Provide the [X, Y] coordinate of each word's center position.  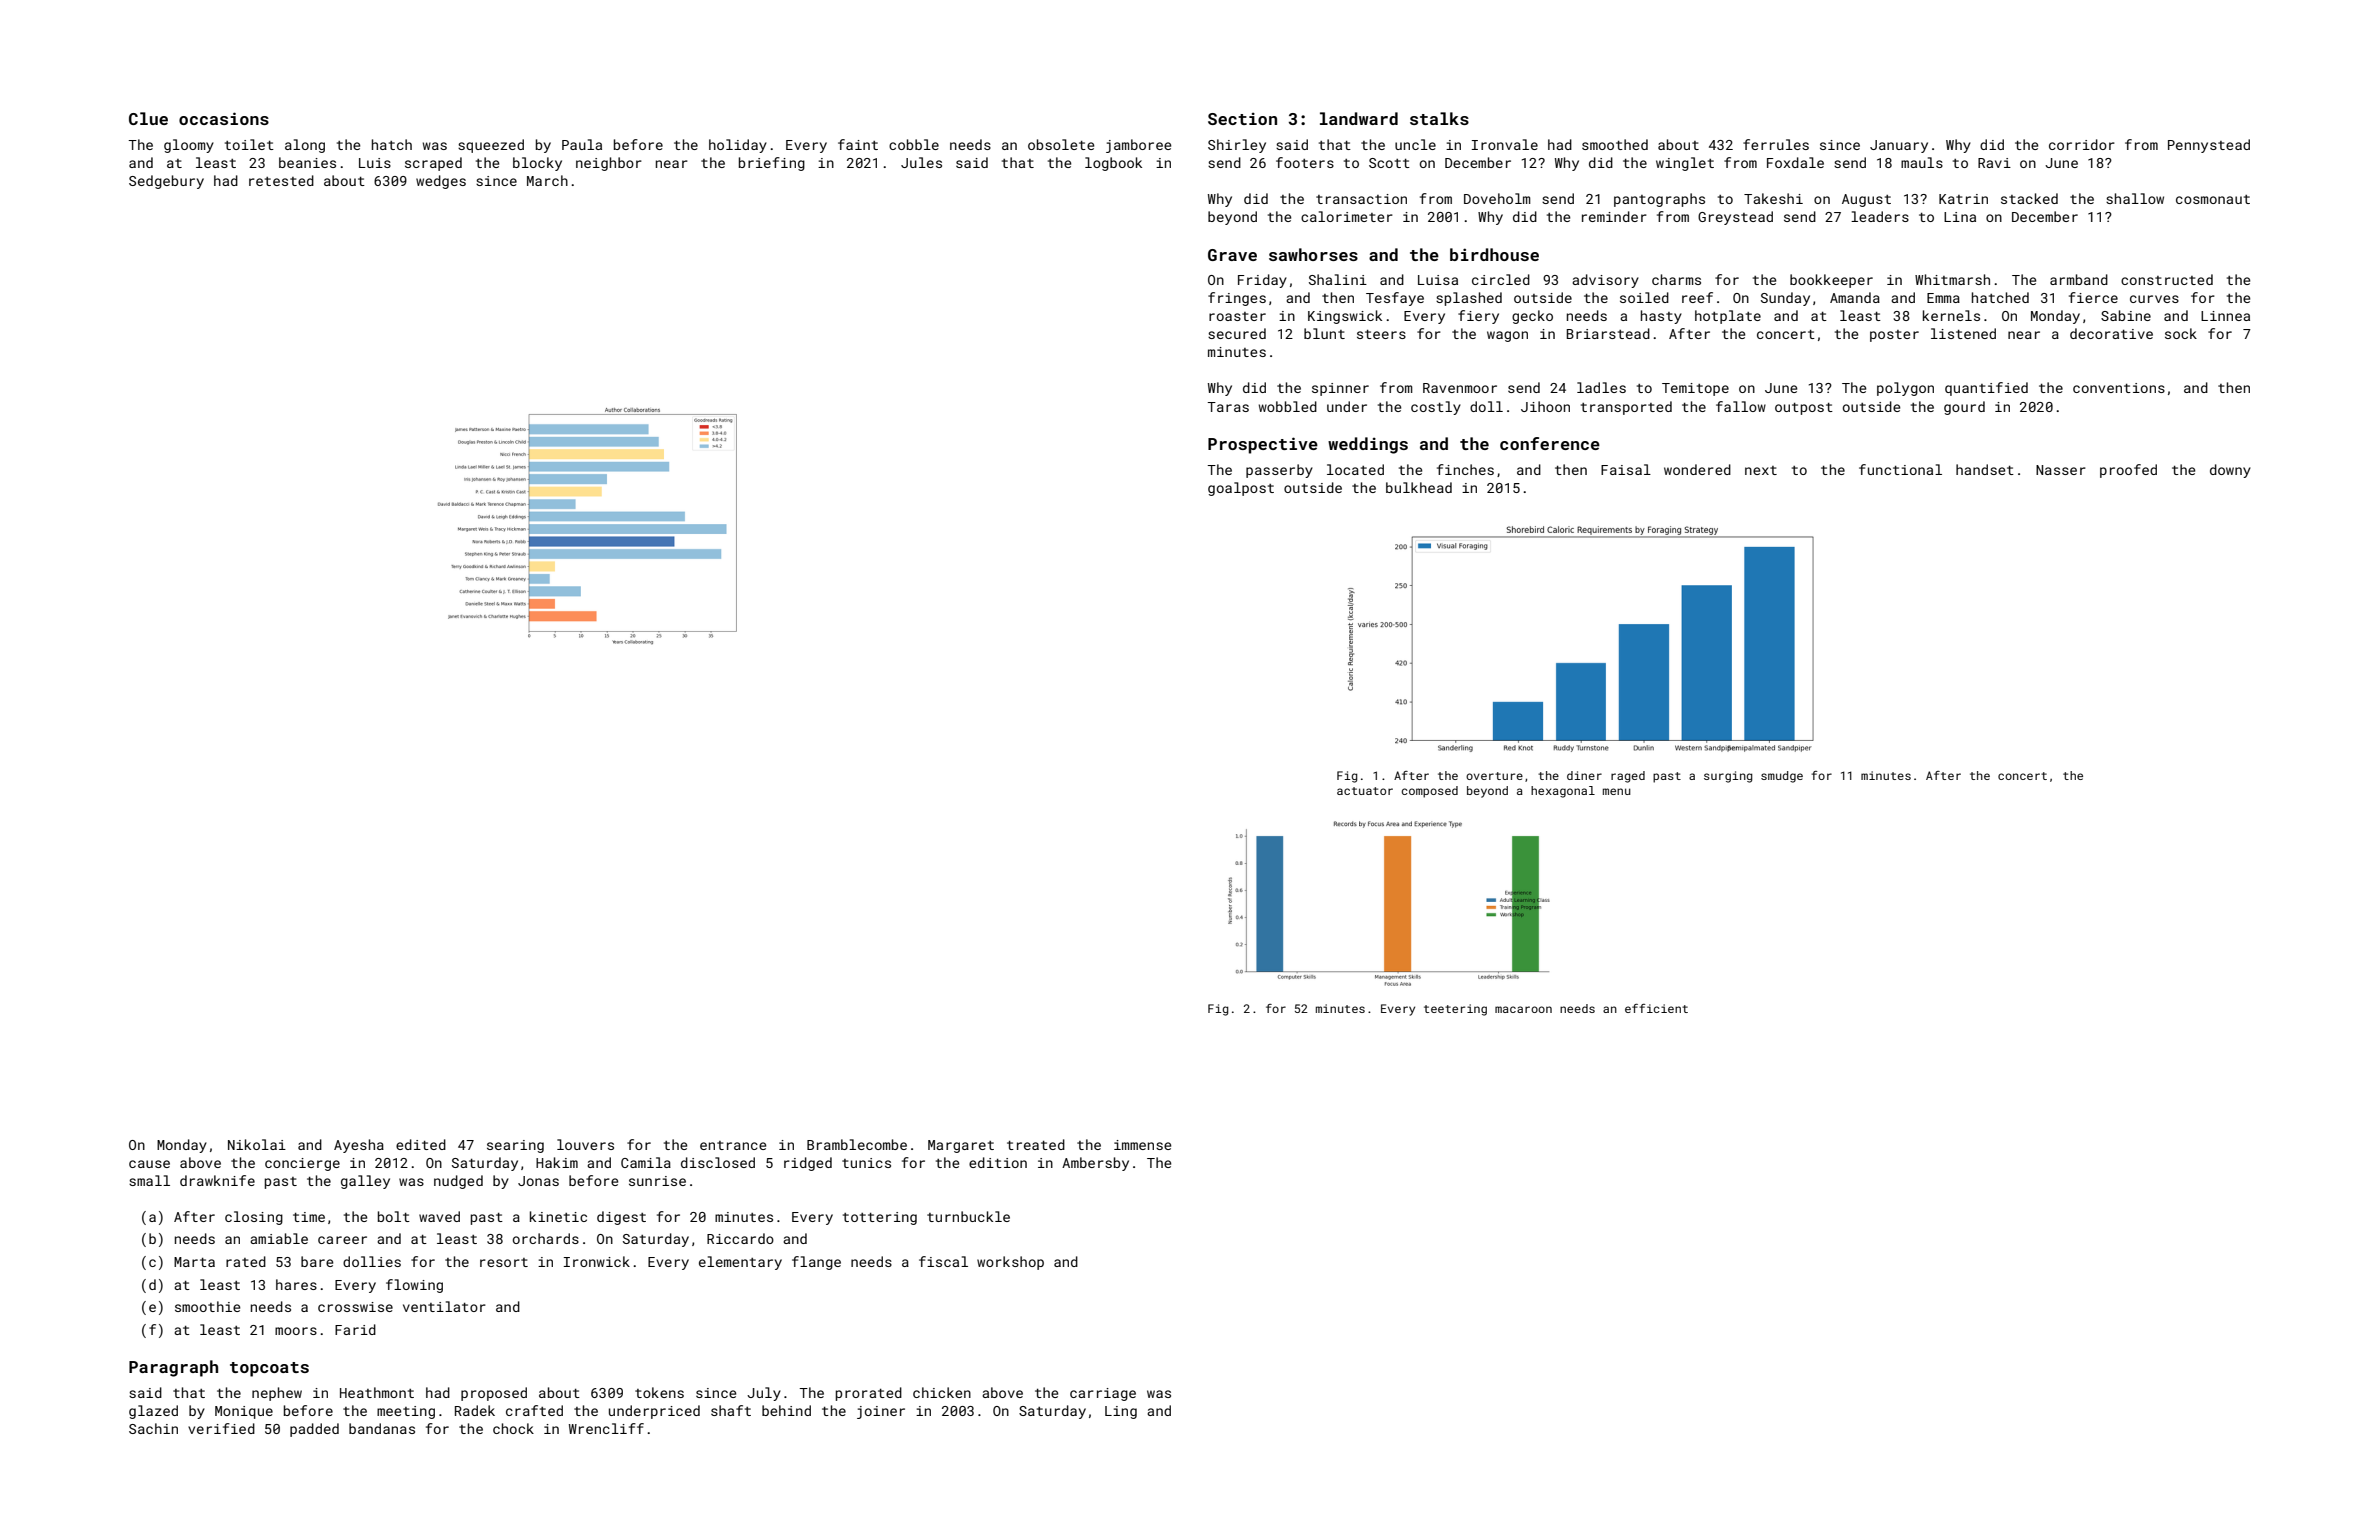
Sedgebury [166, 182]
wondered [1697, 469]
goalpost [1241, 489]
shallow [2135, 198]
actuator [1365, 791]
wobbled [1288, 406]
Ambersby [1095, 1164]
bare [317, 1261]
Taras [1228, 407]
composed [1430, 792]
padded [314, 1430]
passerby [1279, 471]
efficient [1656, 1008]
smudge [1782, 777]
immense [1142, 1145]
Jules [921, 162]
